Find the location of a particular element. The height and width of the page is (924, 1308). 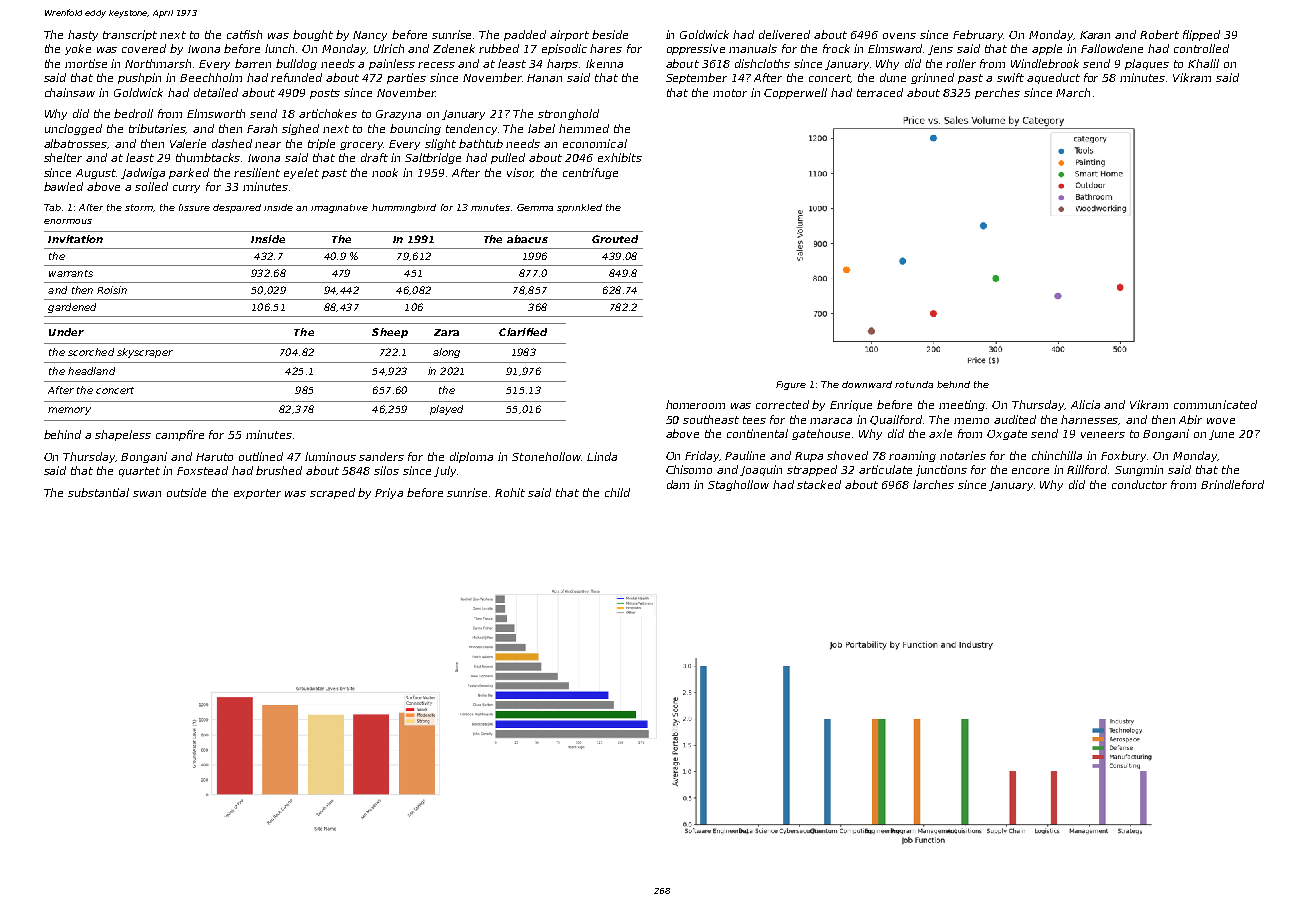

padded is located at coordinates (525, 35).
